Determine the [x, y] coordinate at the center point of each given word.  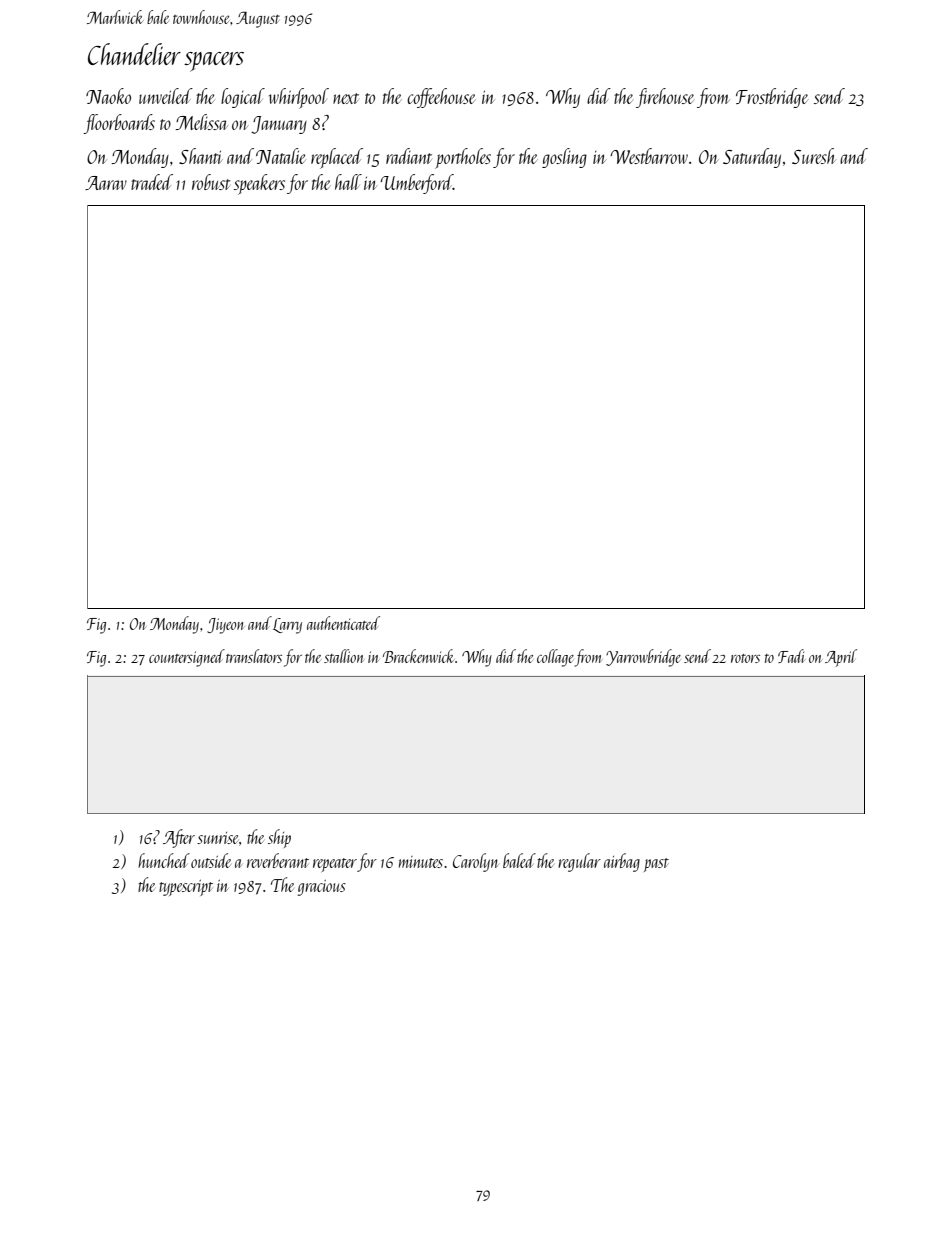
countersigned [187, 658]
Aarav [106, 183]
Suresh [814, 156]
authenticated [343, 623]
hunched [164, 860]
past [656, 865]
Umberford [417, 184]
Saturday [752, 158]
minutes [421, 862]
